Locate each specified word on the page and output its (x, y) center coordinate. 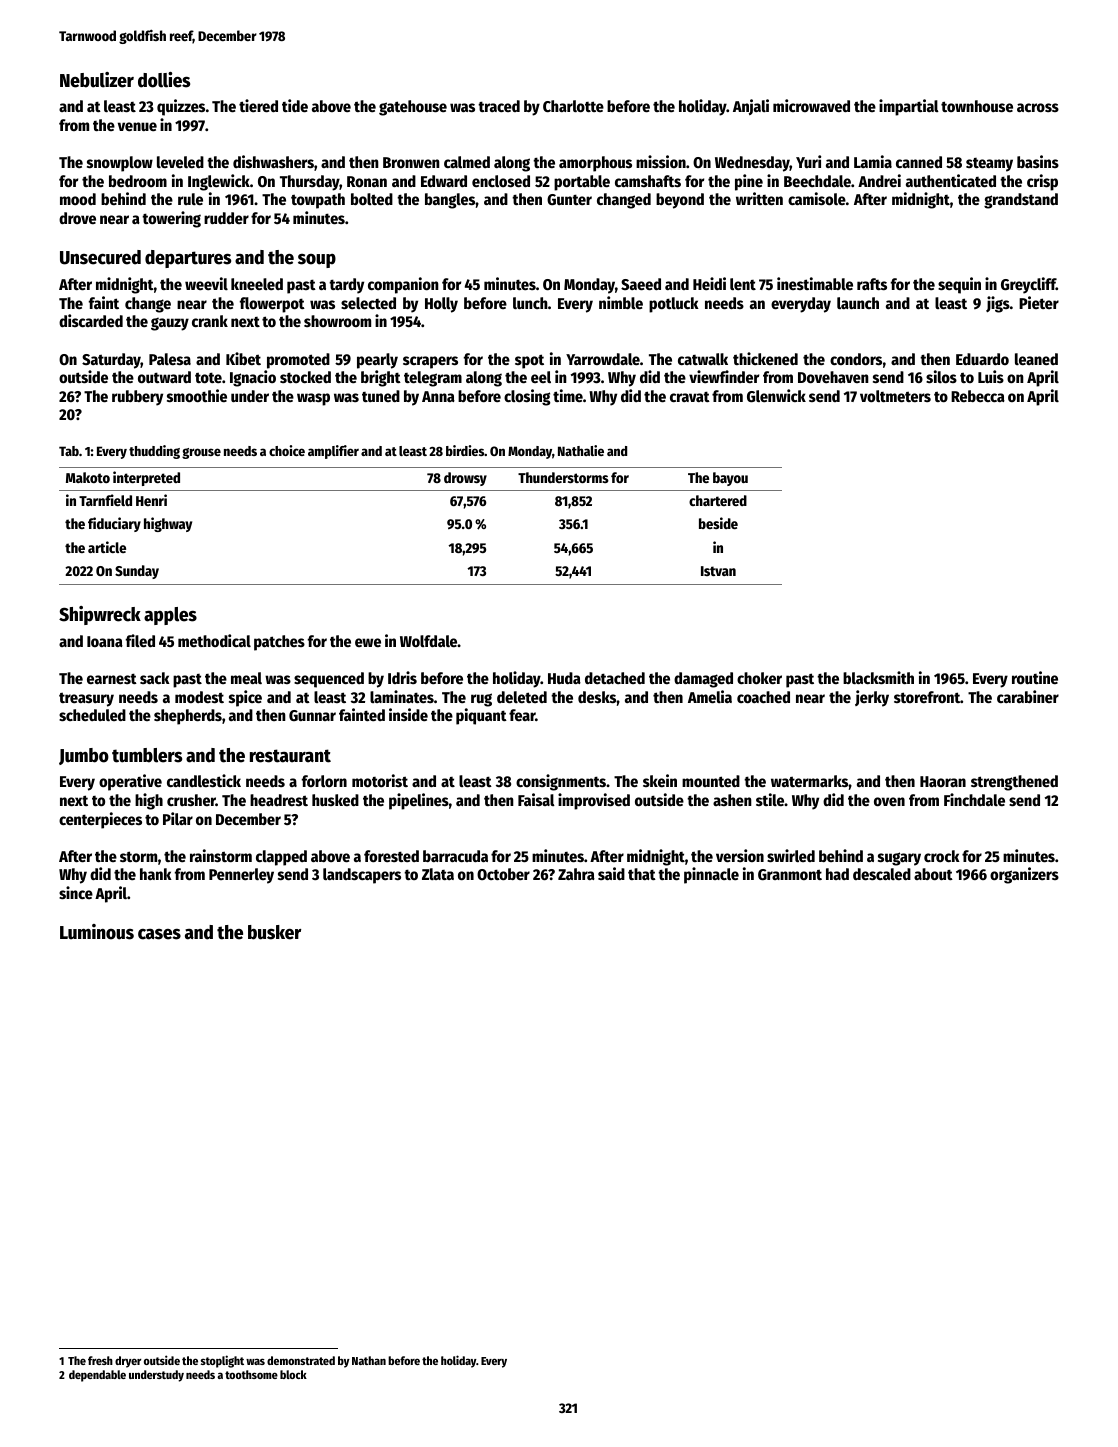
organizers (1024, 875)
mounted (711, 781)
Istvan (718, 571)
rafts (872, 284)
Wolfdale (429, 641)
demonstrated (301, 1360)
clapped (281, 858)
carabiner (1028, 696)
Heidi (709, 283)
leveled (180, 162)
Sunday (137, 572)
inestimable (815, 283)
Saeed (641, 284)
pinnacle (711, 875)
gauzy (170, 324)
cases (159, 934)
